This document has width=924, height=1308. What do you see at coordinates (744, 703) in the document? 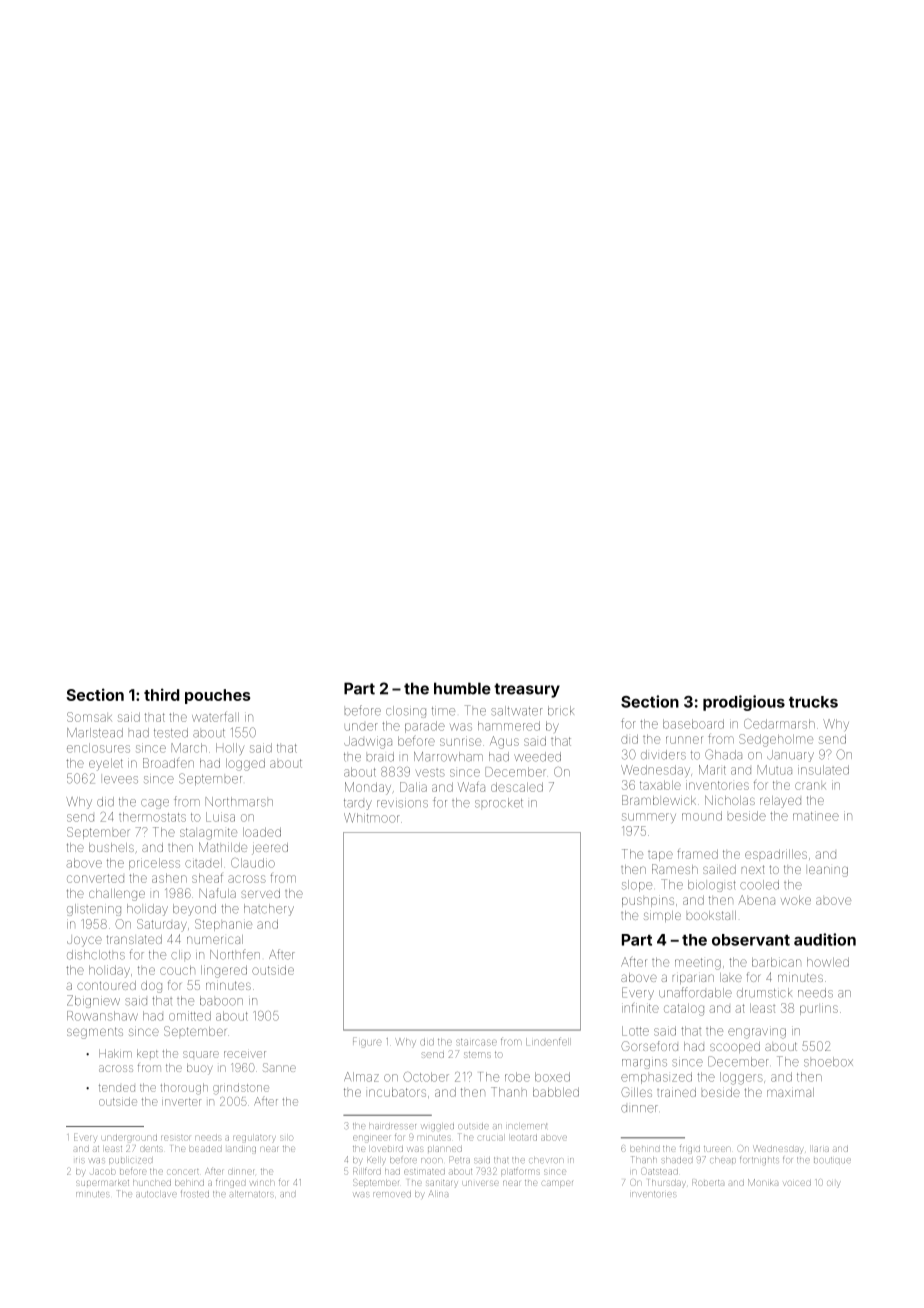
I see `prodigious` at bounding box center [744, 703].
